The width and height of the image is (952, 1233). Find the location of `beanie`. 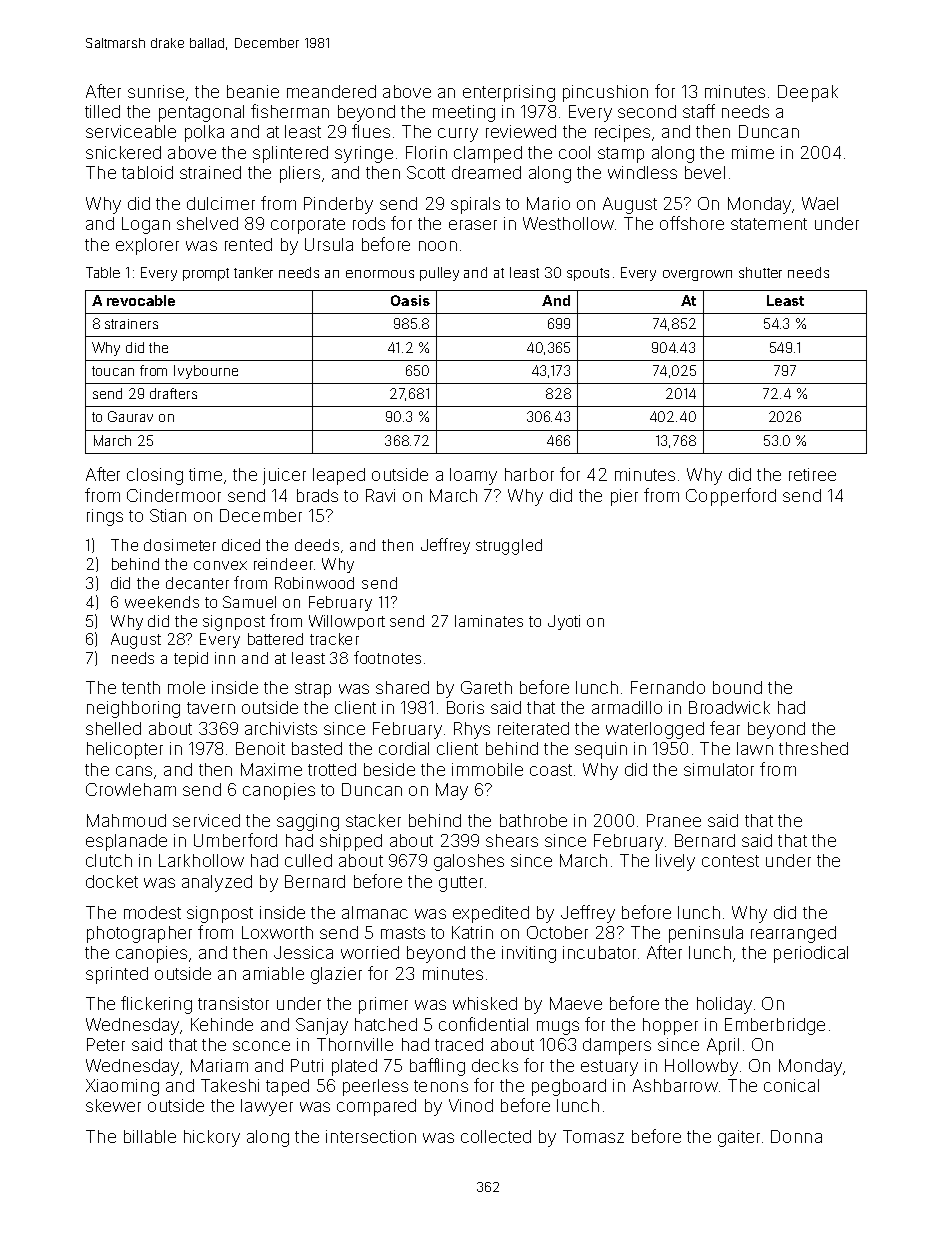

beanie is located at coordinates (253, 91).
